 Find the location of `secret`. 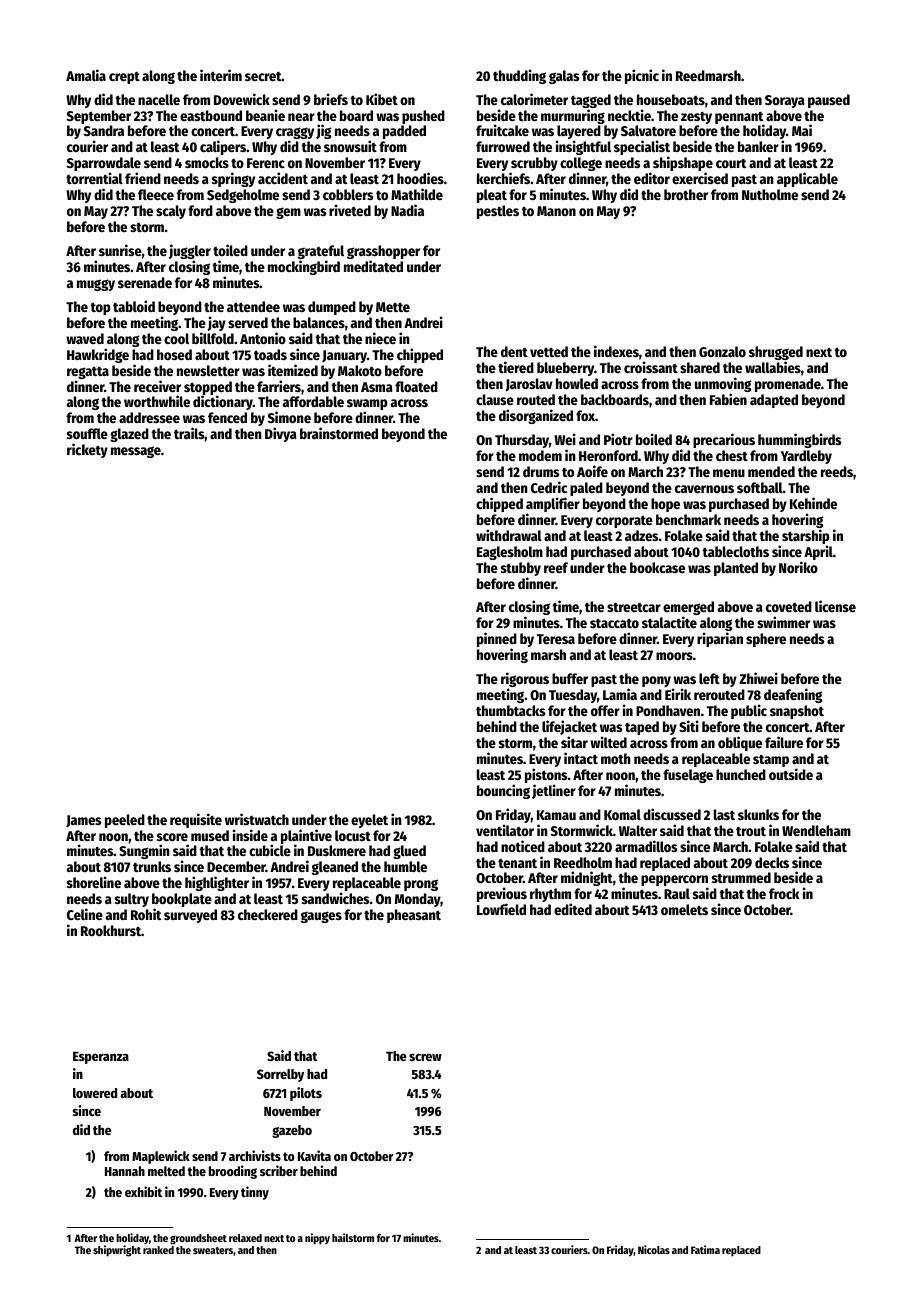

secret is located at coordinates (263, 76).
